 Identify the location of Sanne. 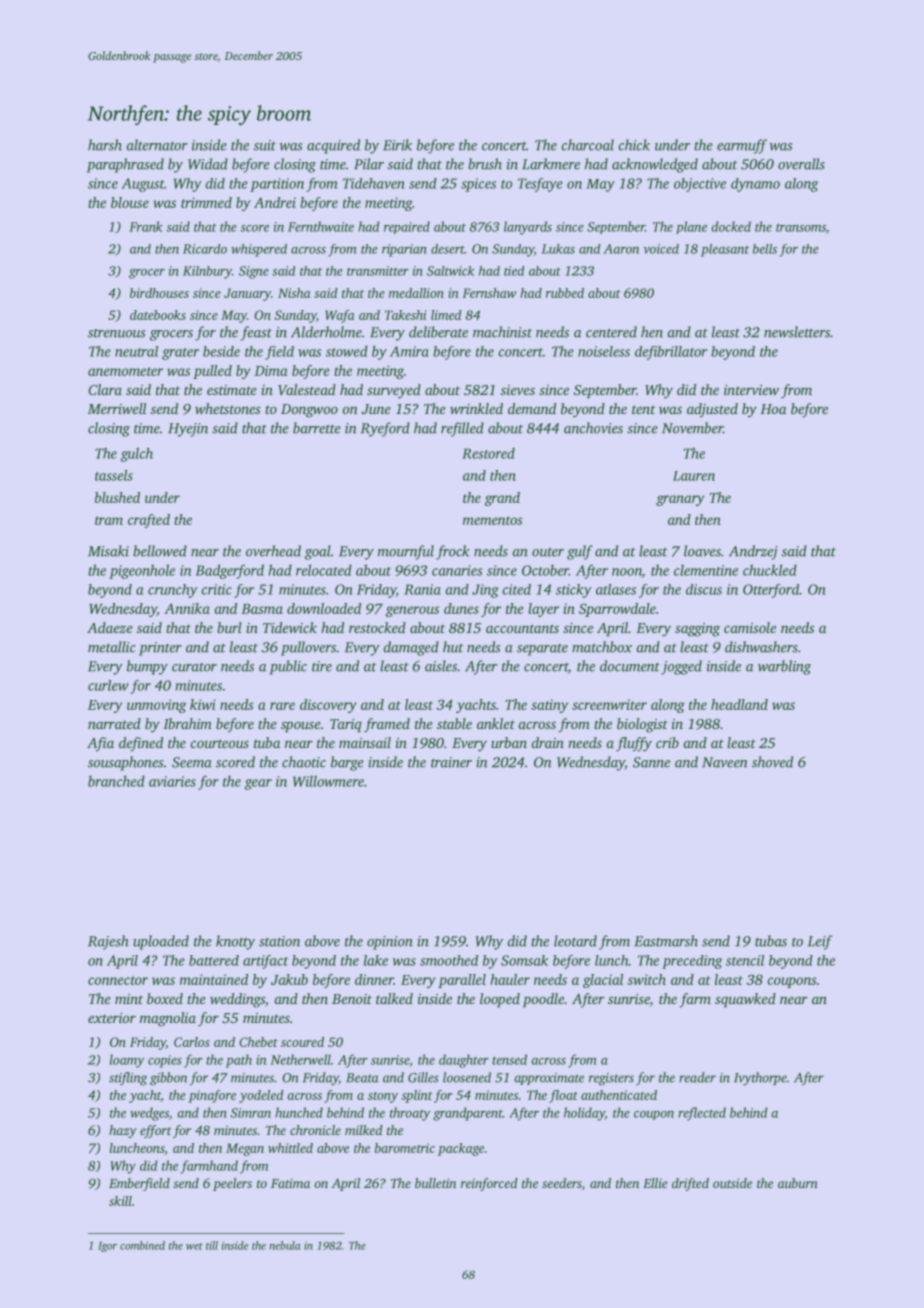
(651, 762).
